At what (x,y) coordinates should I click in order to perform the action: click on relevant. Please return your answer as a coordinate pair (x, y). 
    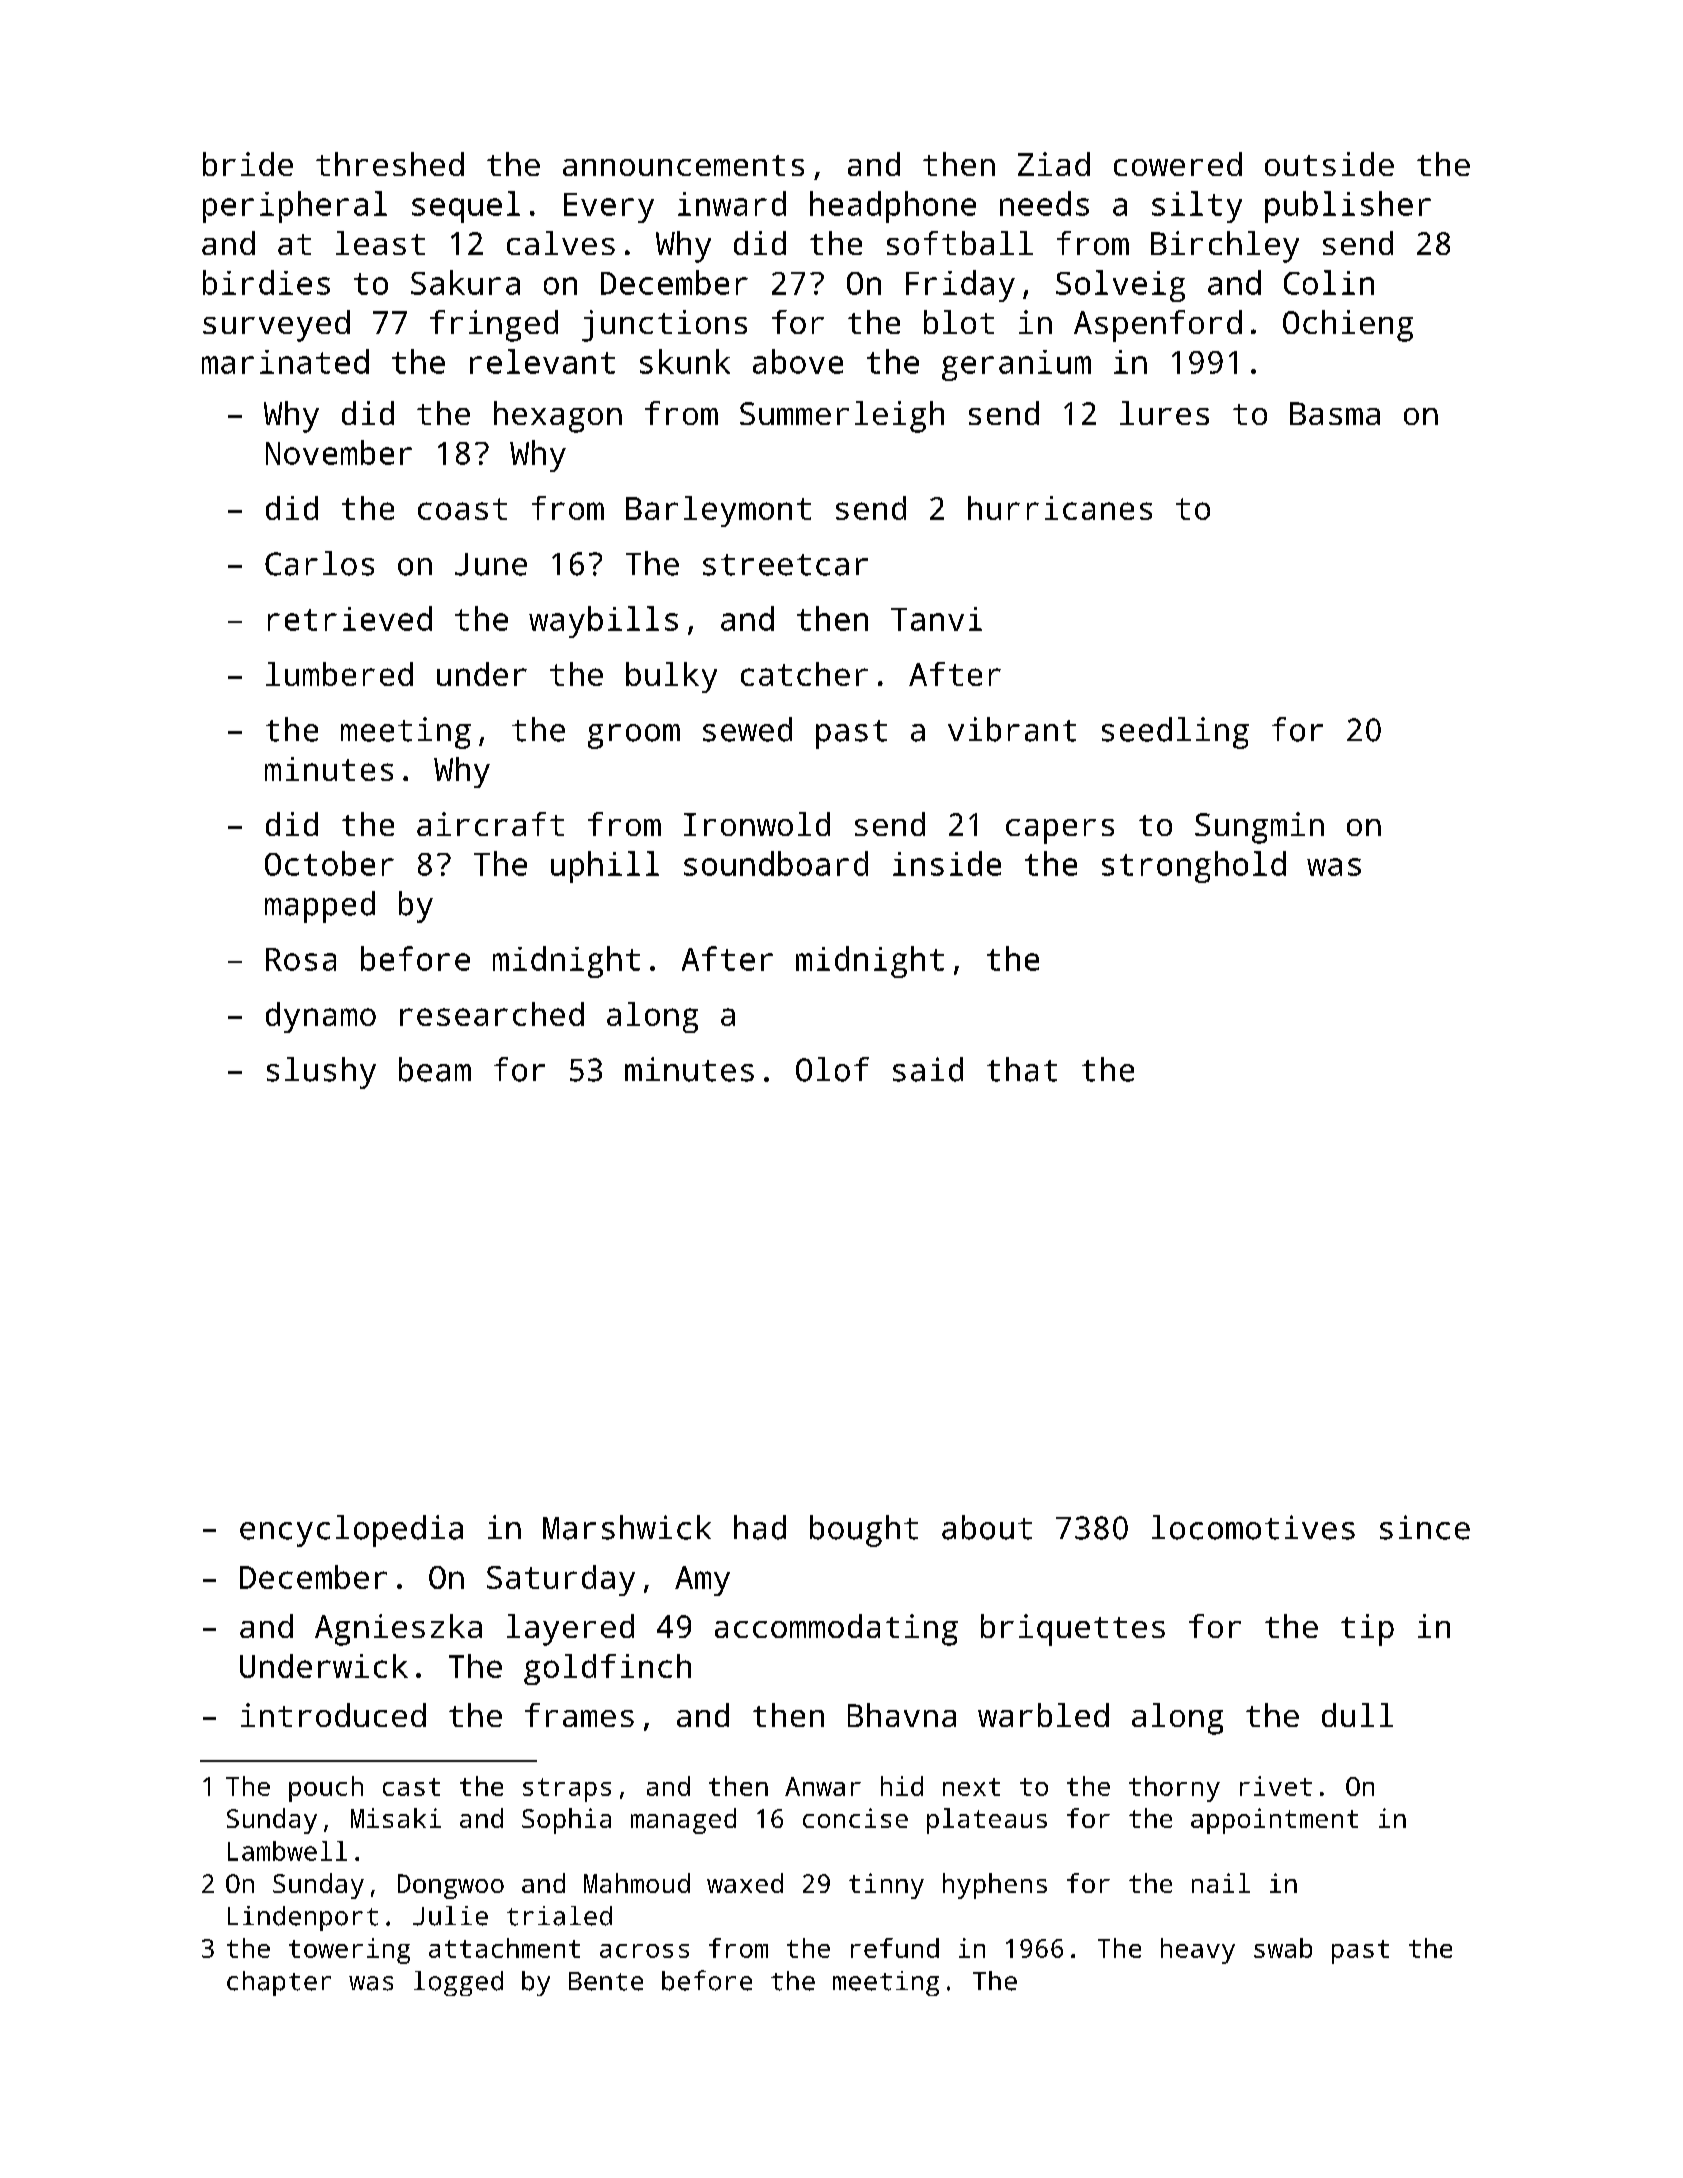
    Looking at the image, I should click on (542, 361).
